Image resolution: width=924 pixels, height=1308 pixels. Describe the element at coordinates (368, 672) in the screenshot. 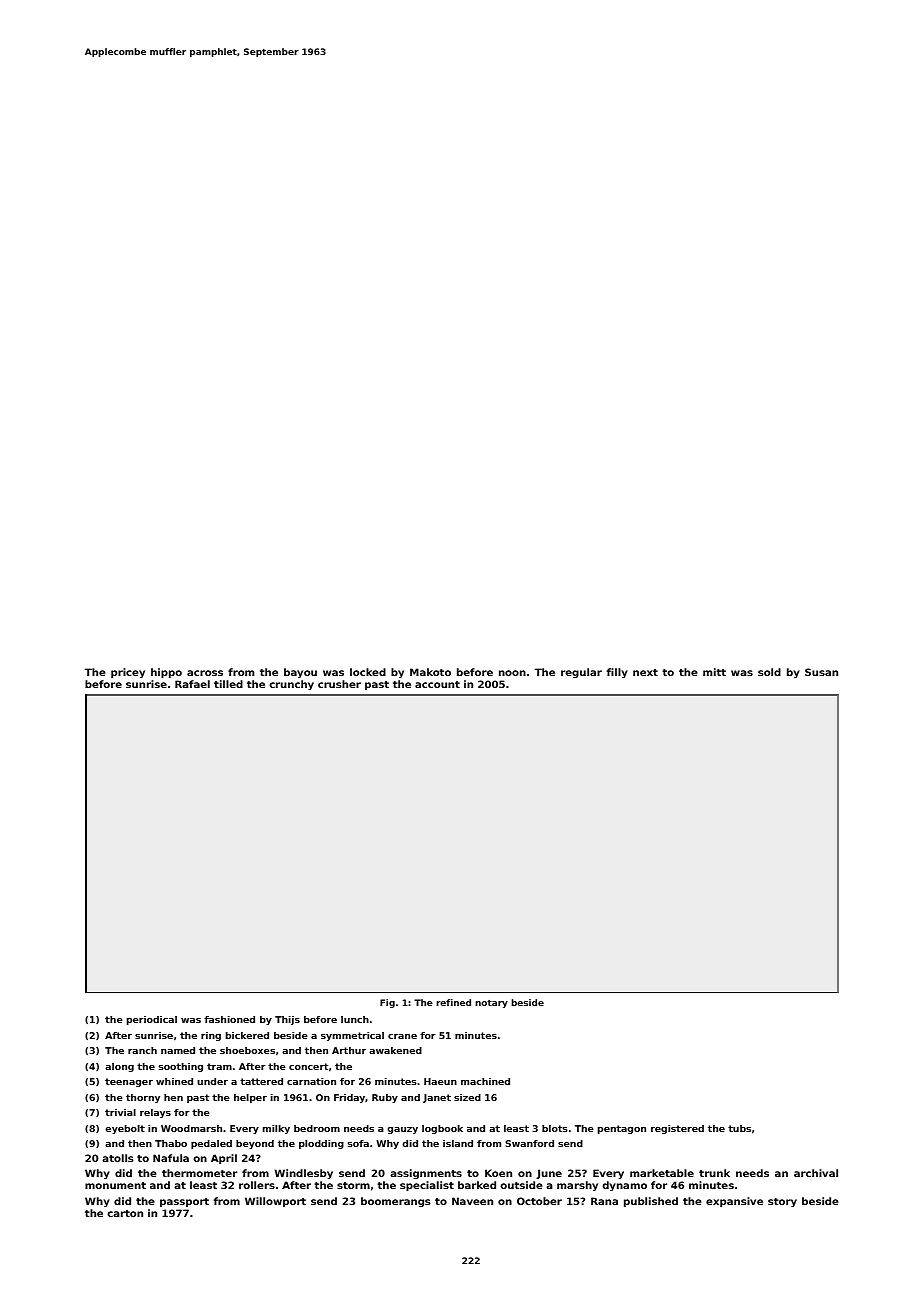

I see `locked` at that location.
